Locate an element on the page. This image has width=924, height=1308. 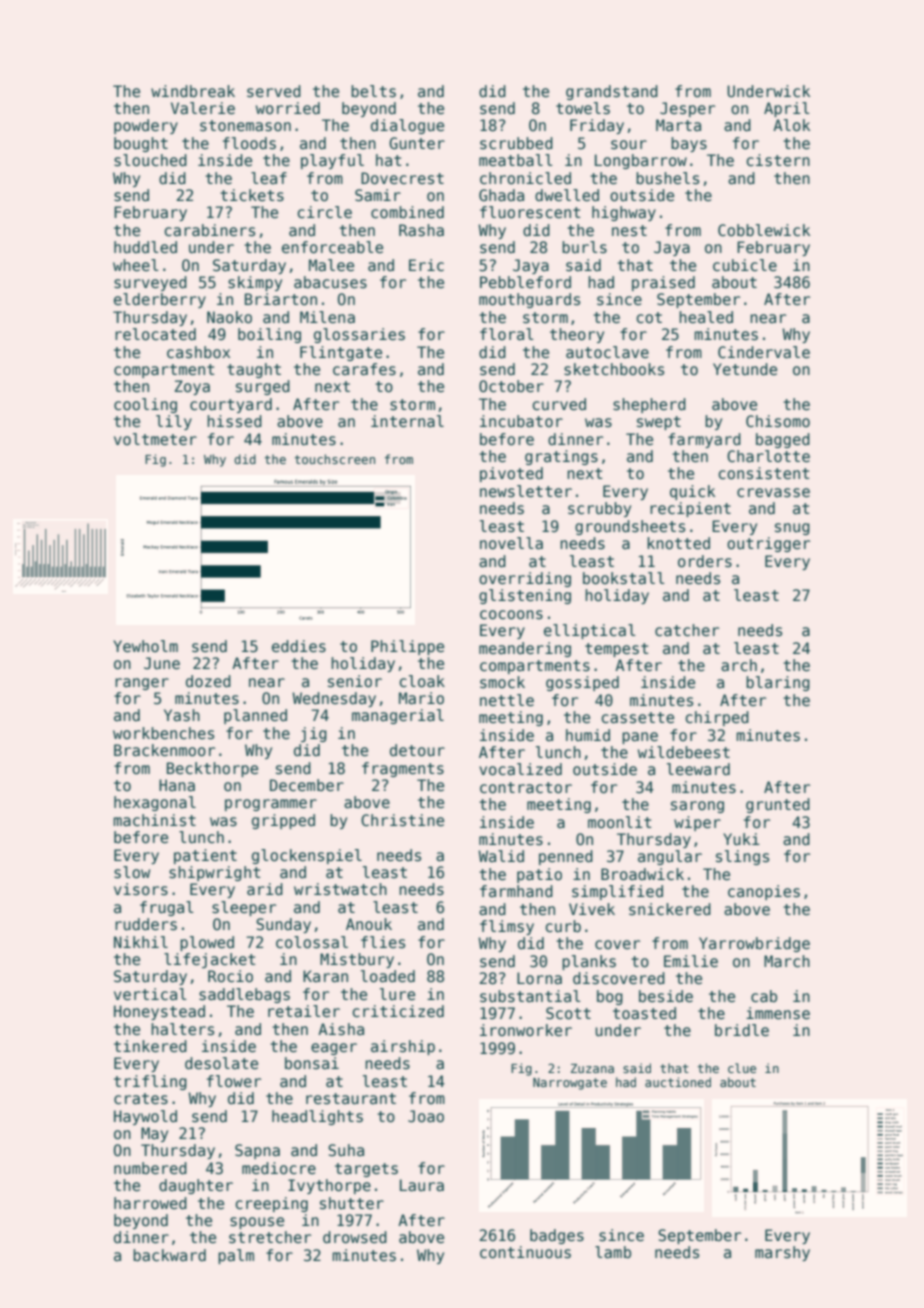
touchscreen is located at coordinates (335, 459).
